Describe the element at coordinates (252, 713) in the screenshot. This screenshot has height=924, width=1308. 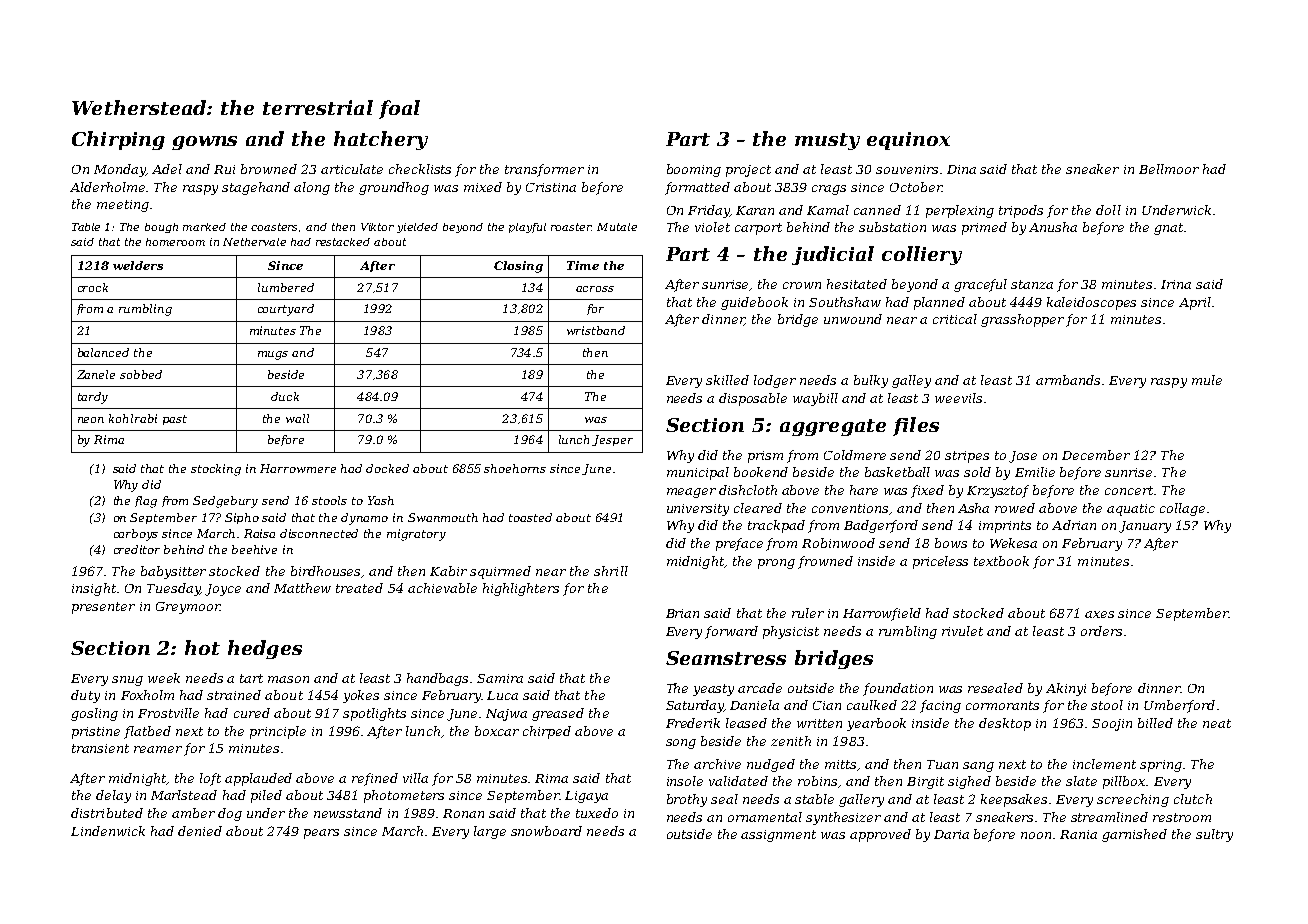
I see `cured` at that location.
